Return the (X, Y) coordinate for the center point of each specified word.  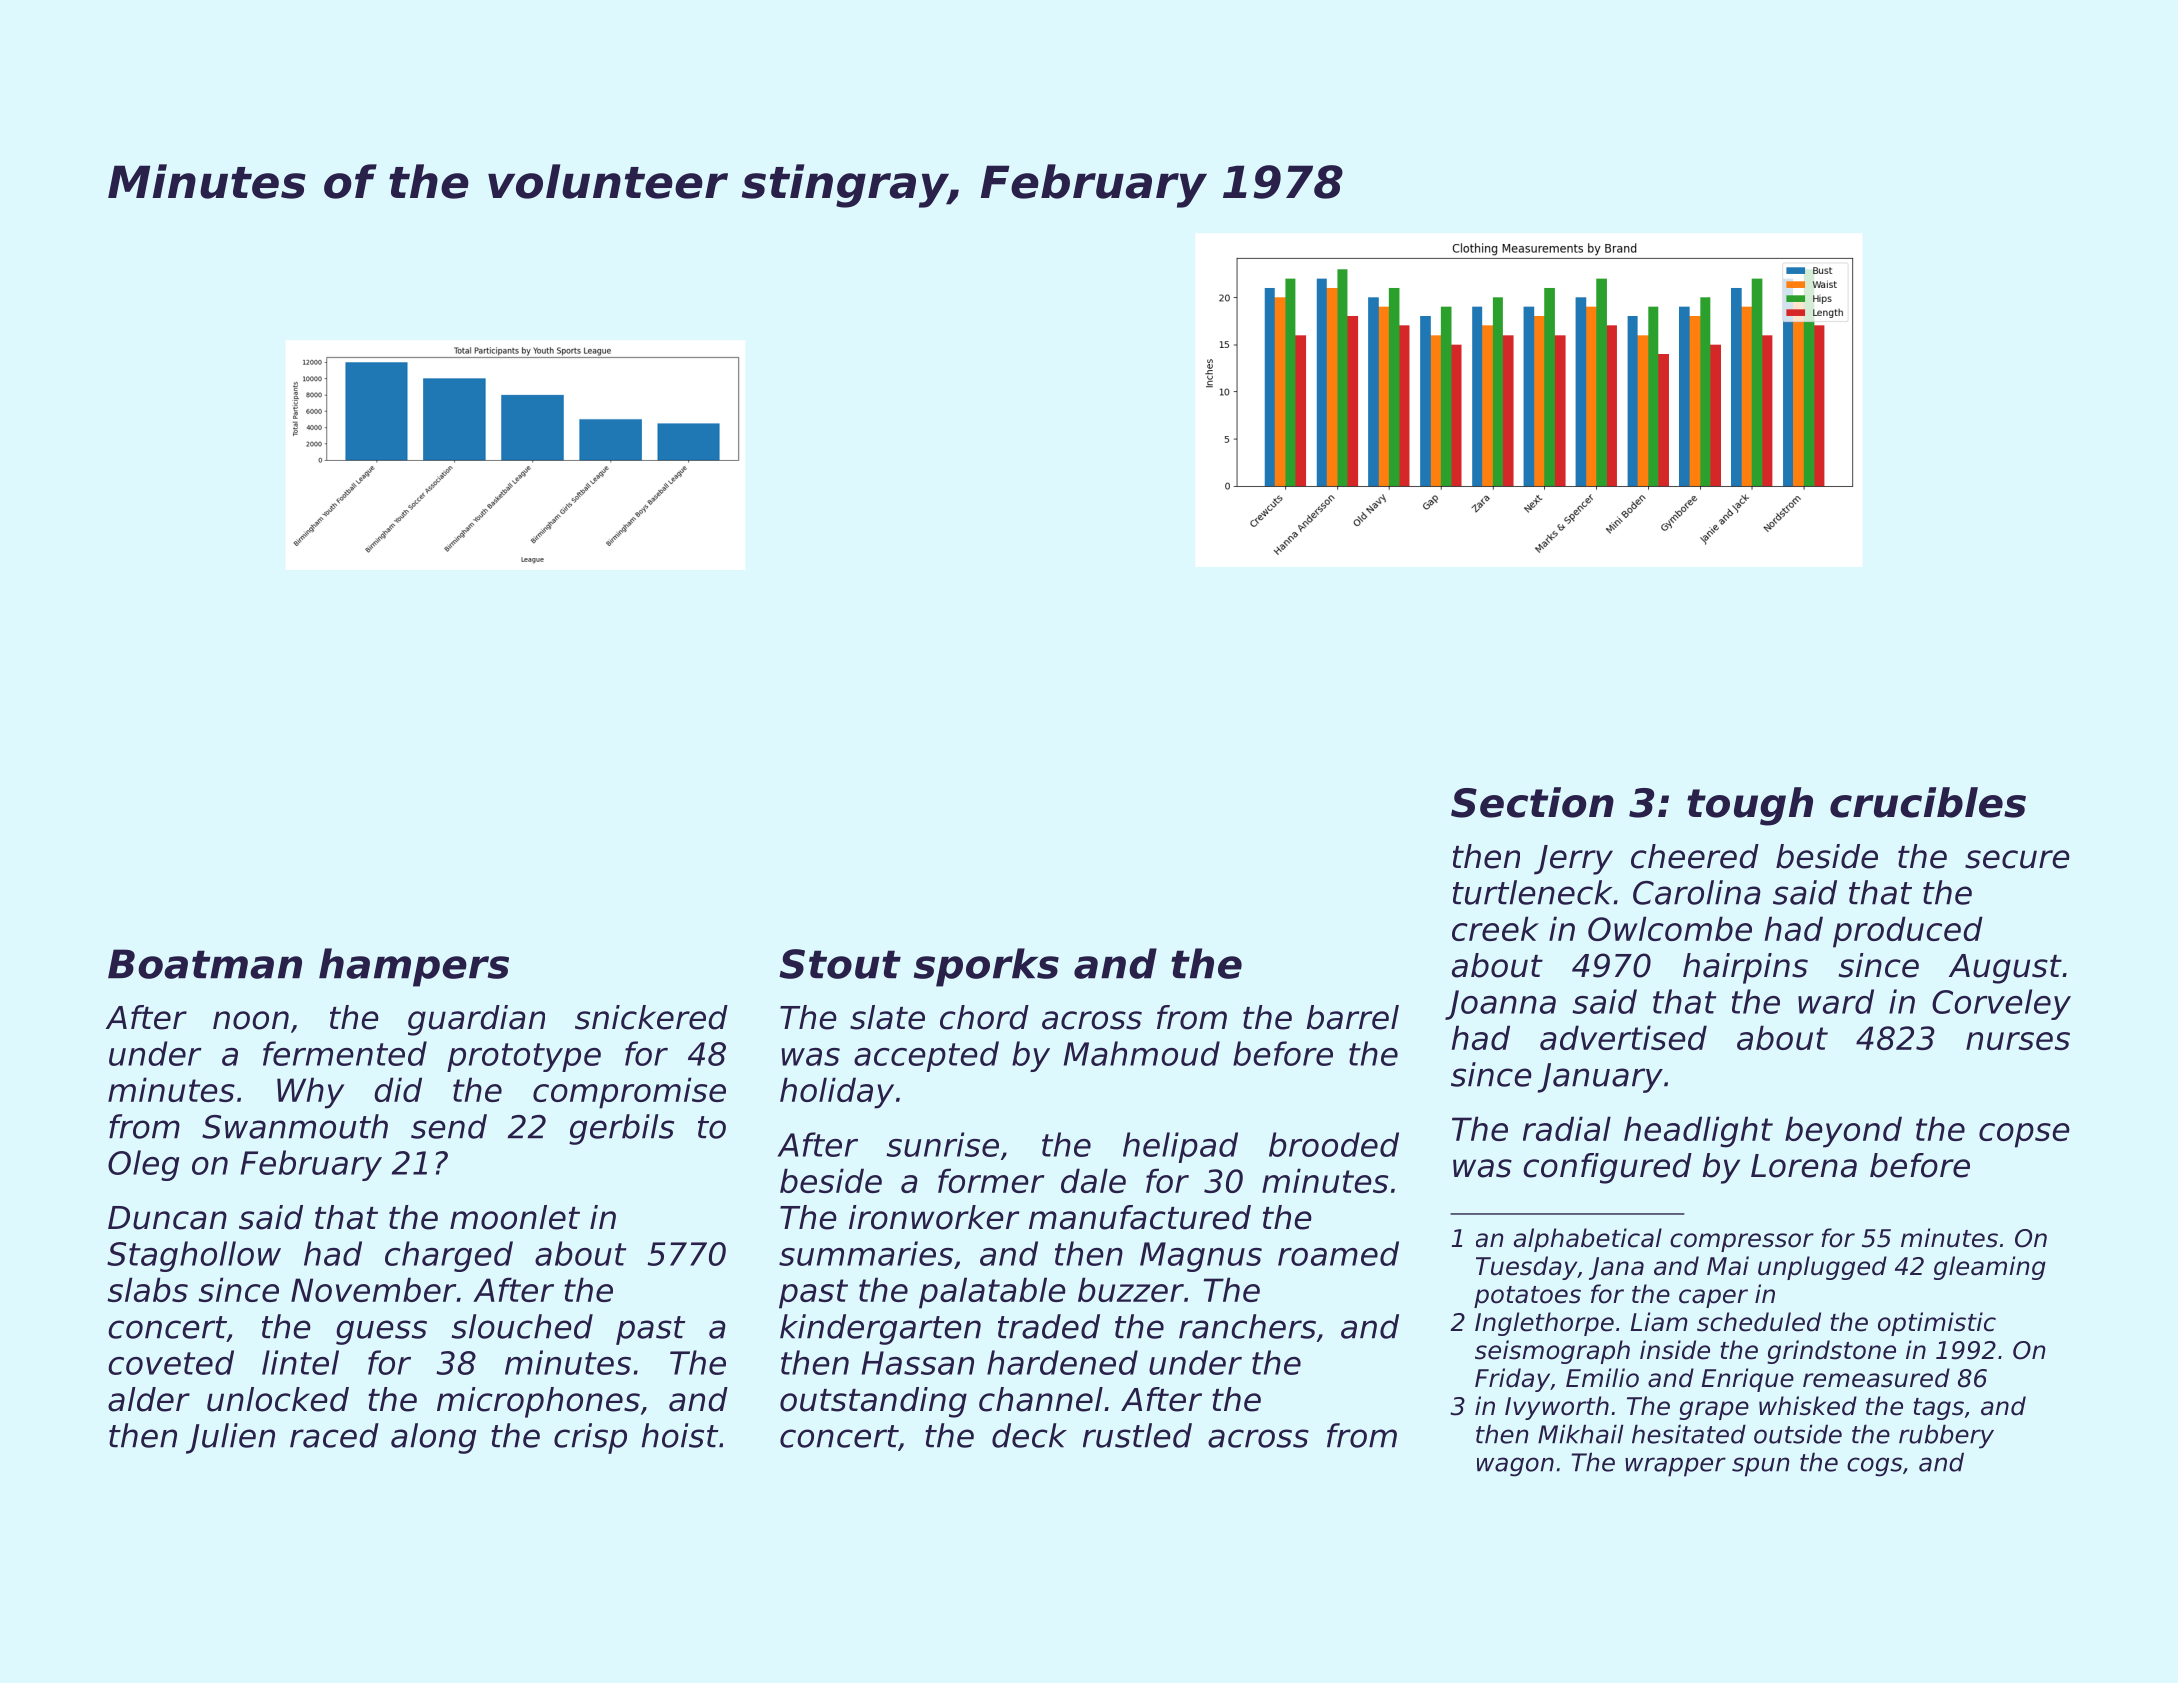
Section (1532, 802)
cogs (1875, 1467)
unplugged (1822, 1268)
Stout (840, 964)
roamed (1338, 1253)
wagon (1515, 1467)
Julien (230, 1438)
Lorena (1804, 1166)
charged (449, 1256)
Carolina (1697, 892)
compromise (629, 1093)
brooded (1334, 1144)
